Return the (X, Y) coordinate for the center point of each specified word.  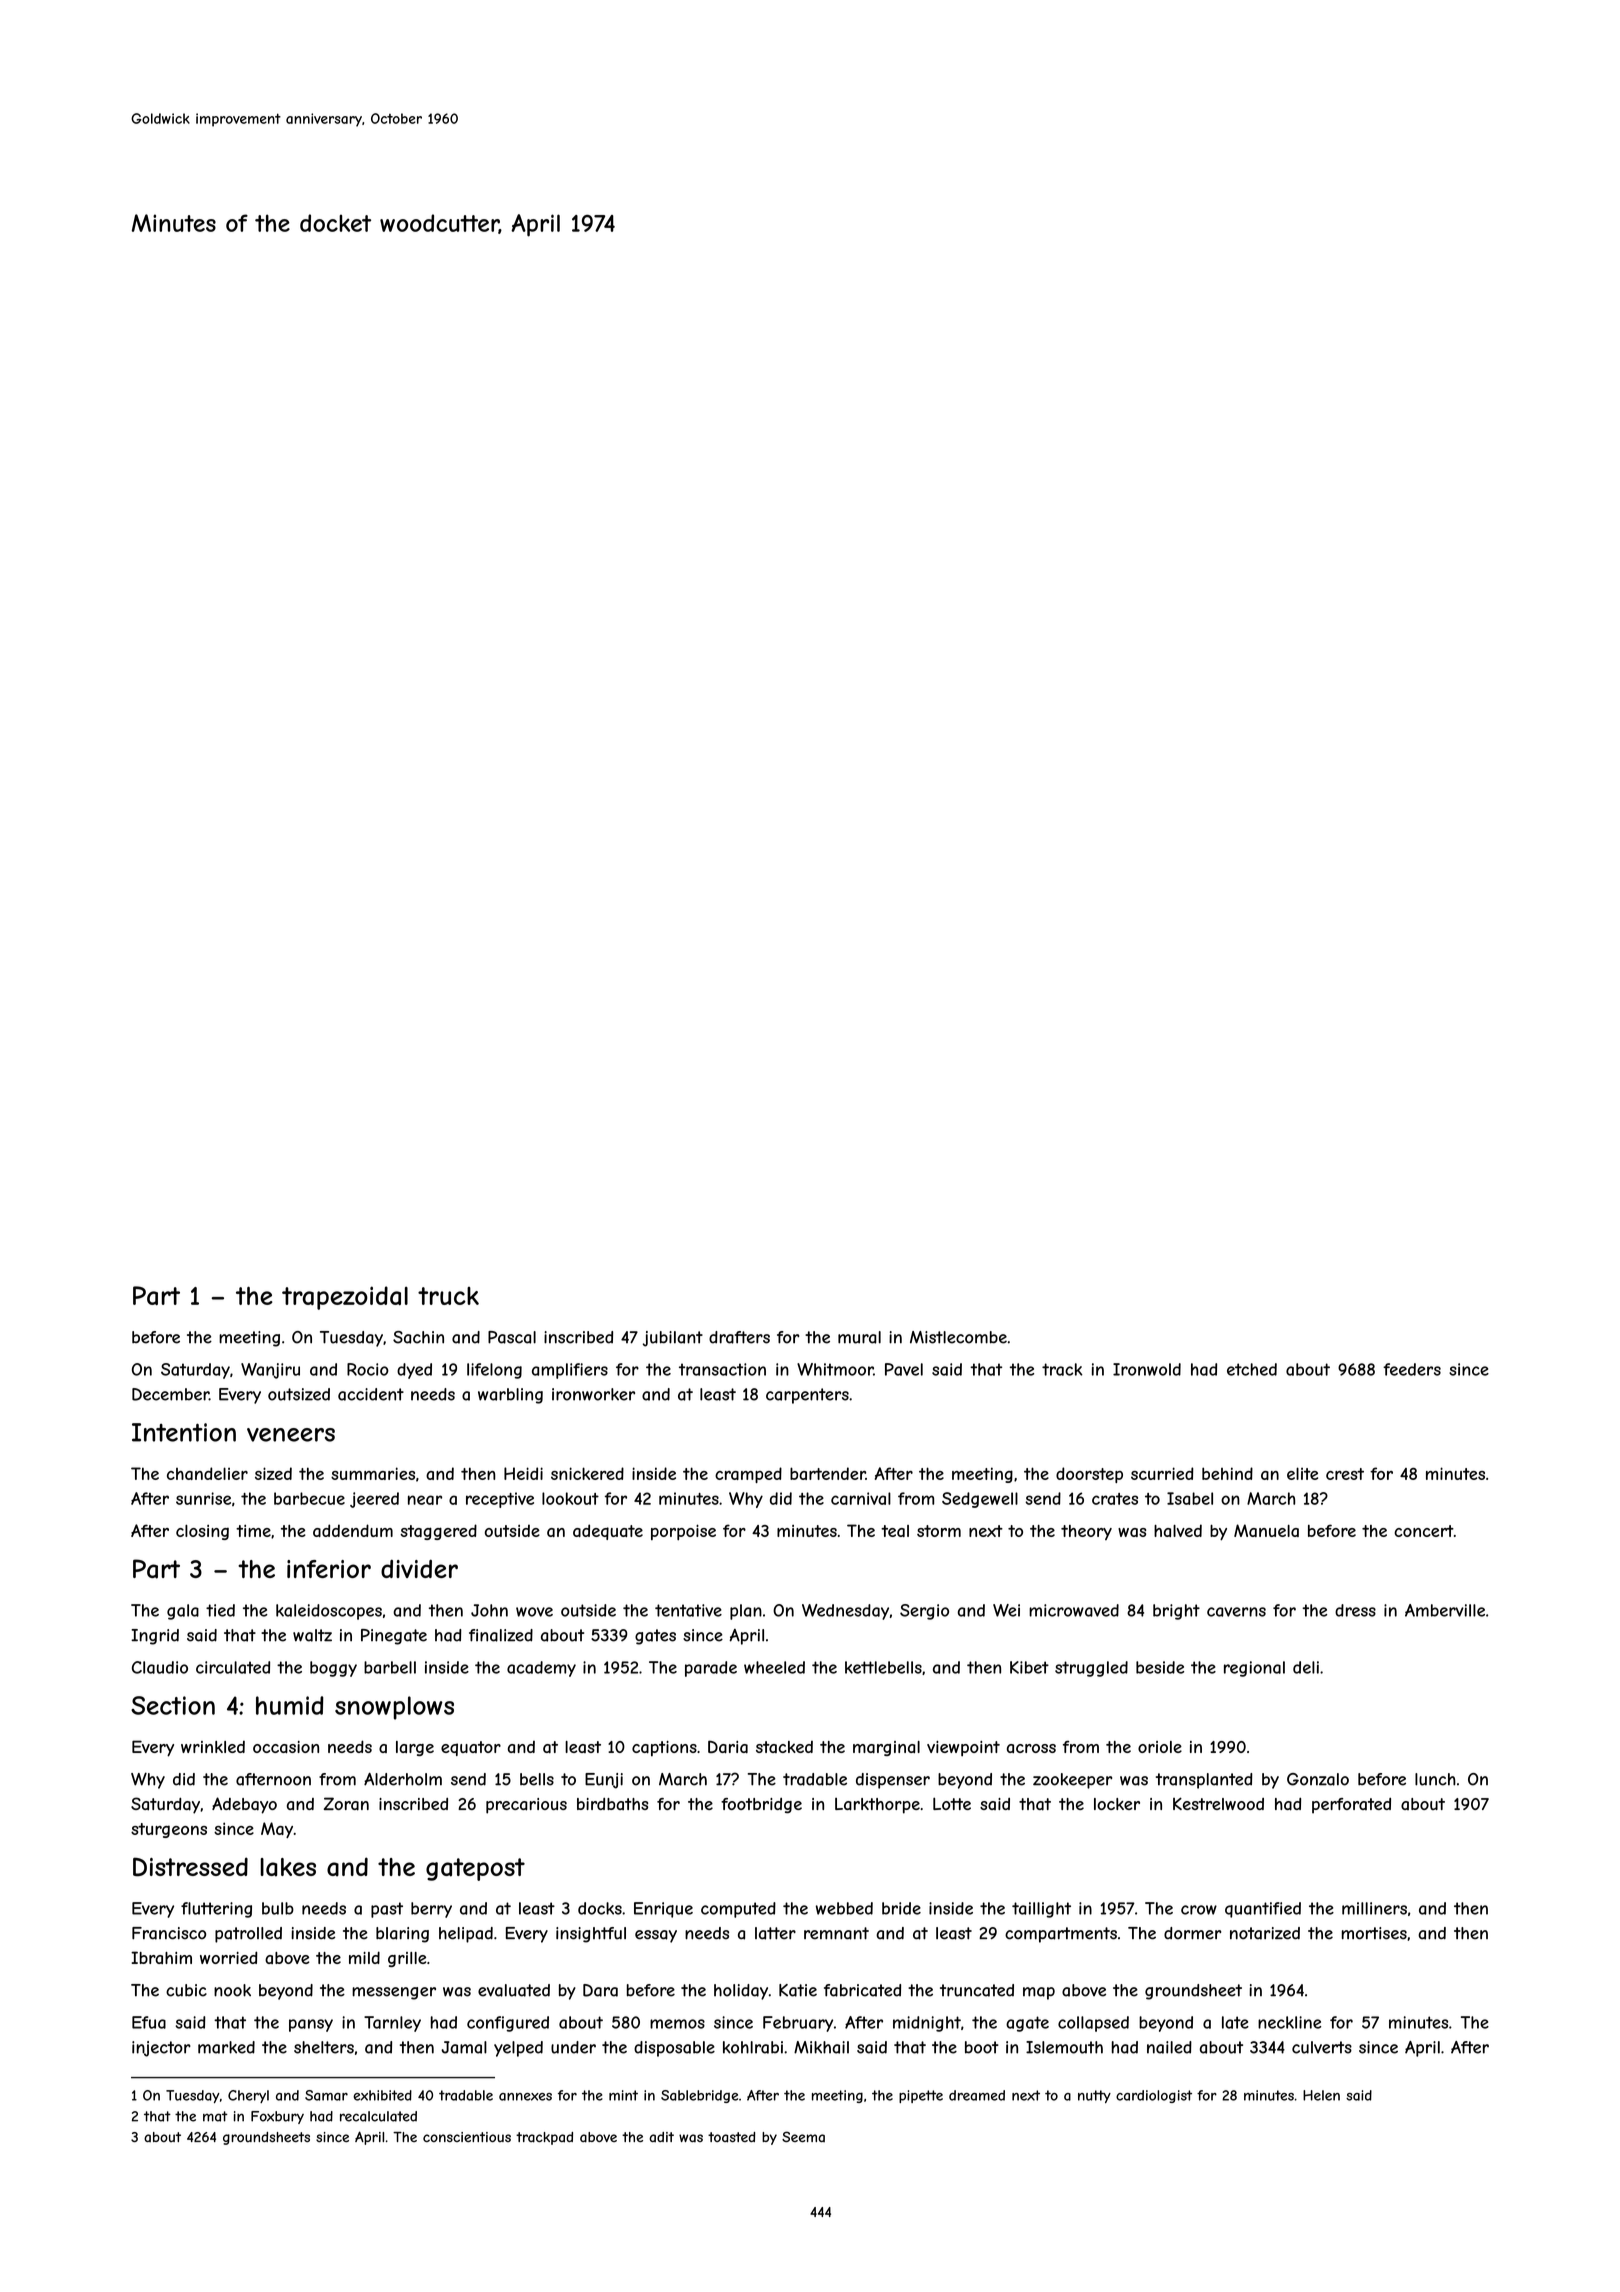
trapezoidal (345, 1298)
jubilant (673, 1339)
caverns (1236, 1612)
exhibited (382, 2095)
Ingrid (155, 1637)
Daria (728, 1746)
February (798, 2024)
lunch (1435, 1779)
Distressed (190, 1867)
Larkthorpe (877, 1806)
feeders (1412, 1369)
